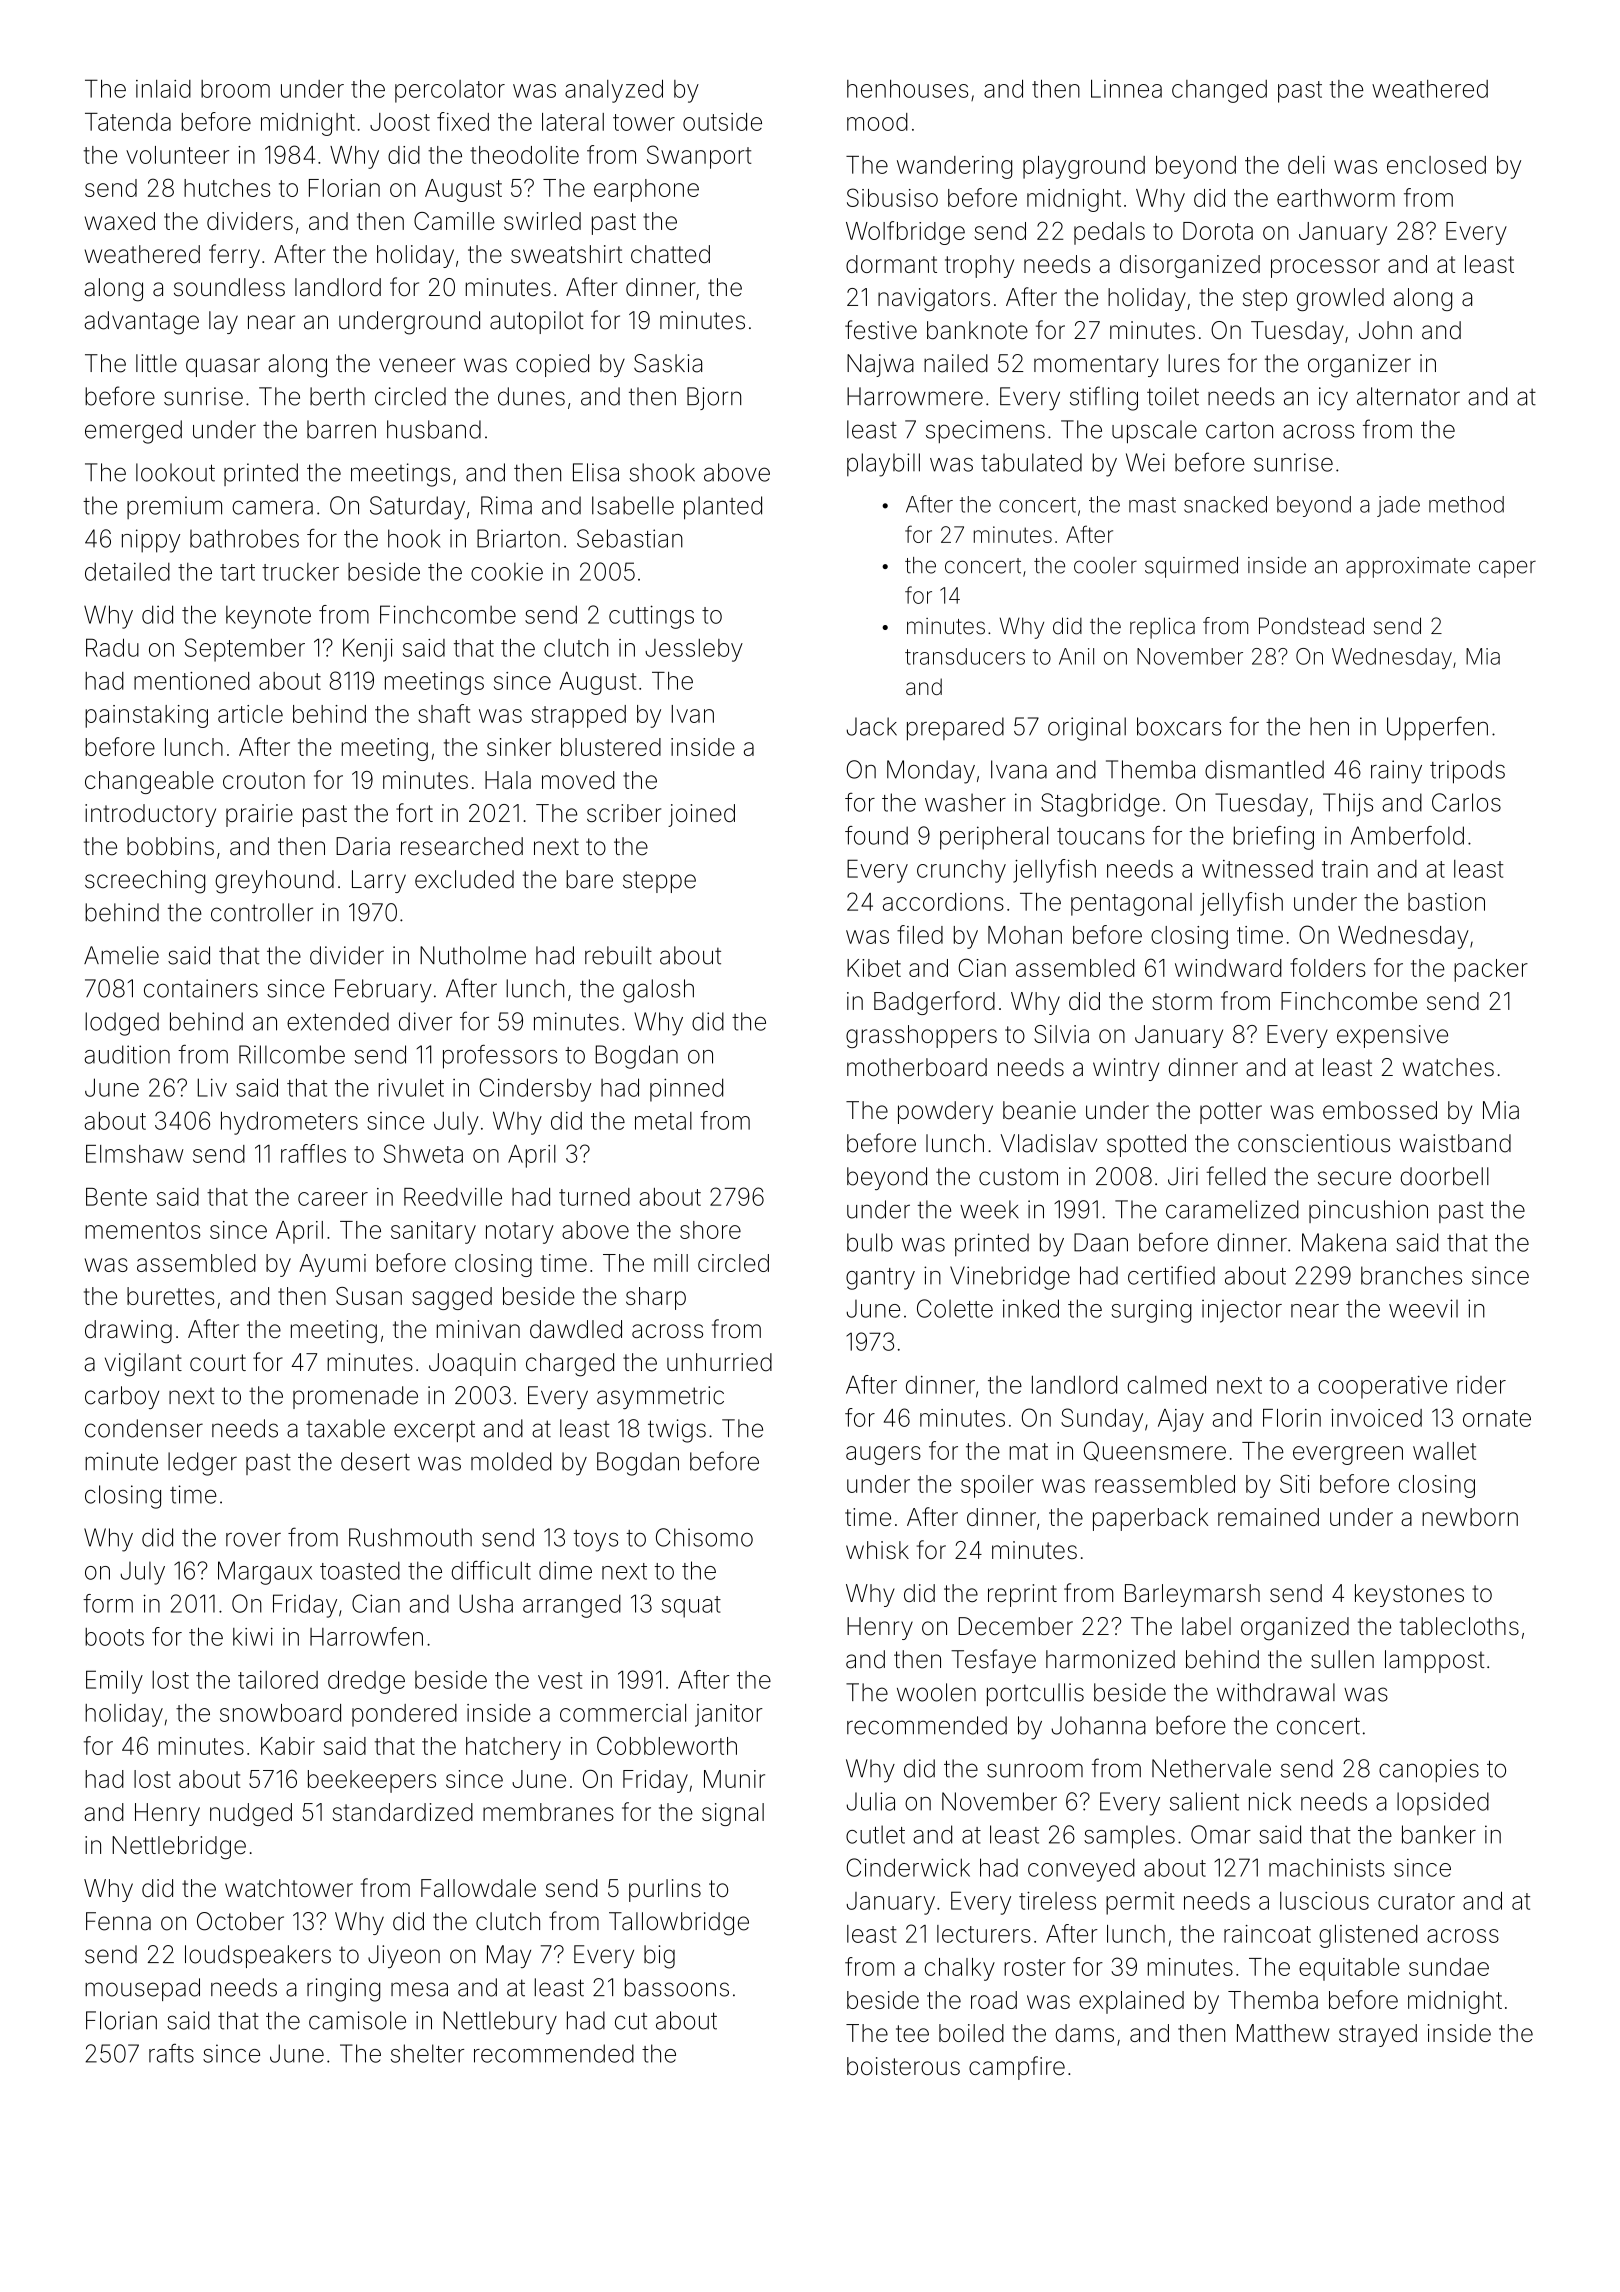 This image has height=2292, width=1620. What do you see at coordinates (1221, 1834) in the image?
I see `Omar` at bounding box center [1221, 1834].
